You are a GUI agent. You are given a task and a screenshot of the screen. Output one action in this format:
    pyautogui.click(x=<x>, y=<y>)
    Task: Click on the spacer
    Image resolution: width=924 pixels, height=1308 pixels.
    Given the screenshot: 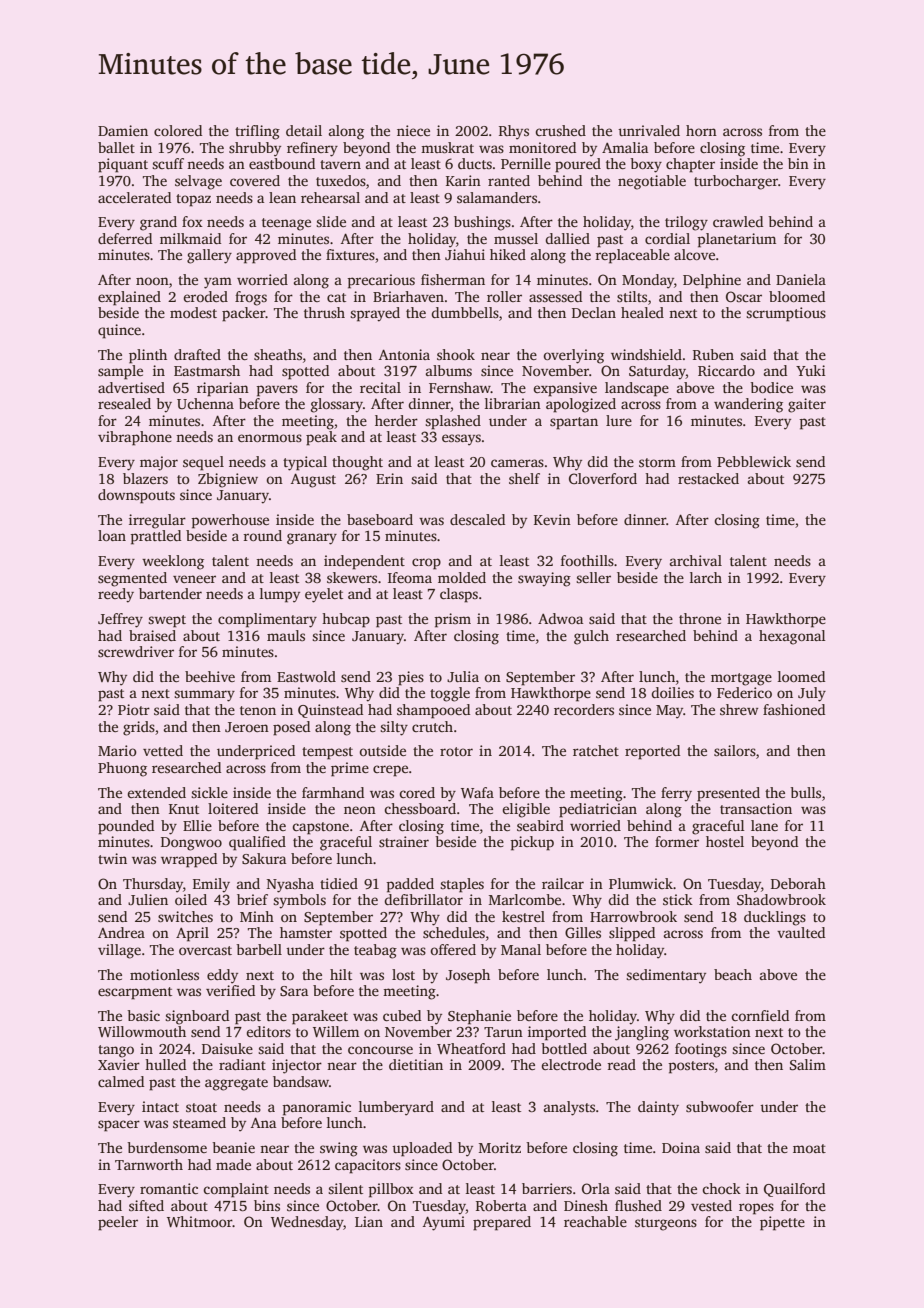 What is the action you would take?
    pyautogui.click(x=119, y=1126)
